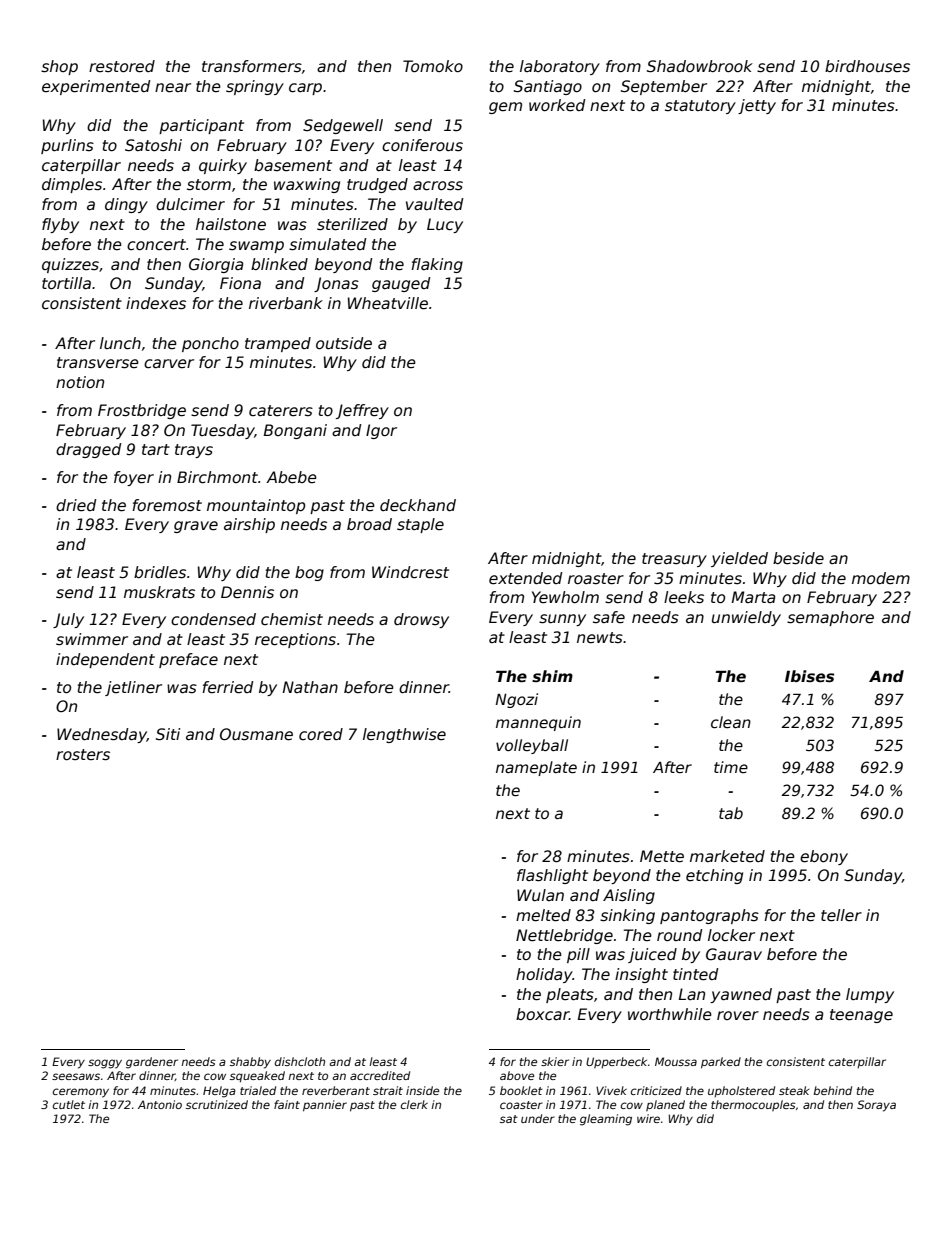 This document has width=952, height=1233. Describe the element at coordinates (414, 1104) in the document. I see `clerk` at that location.
